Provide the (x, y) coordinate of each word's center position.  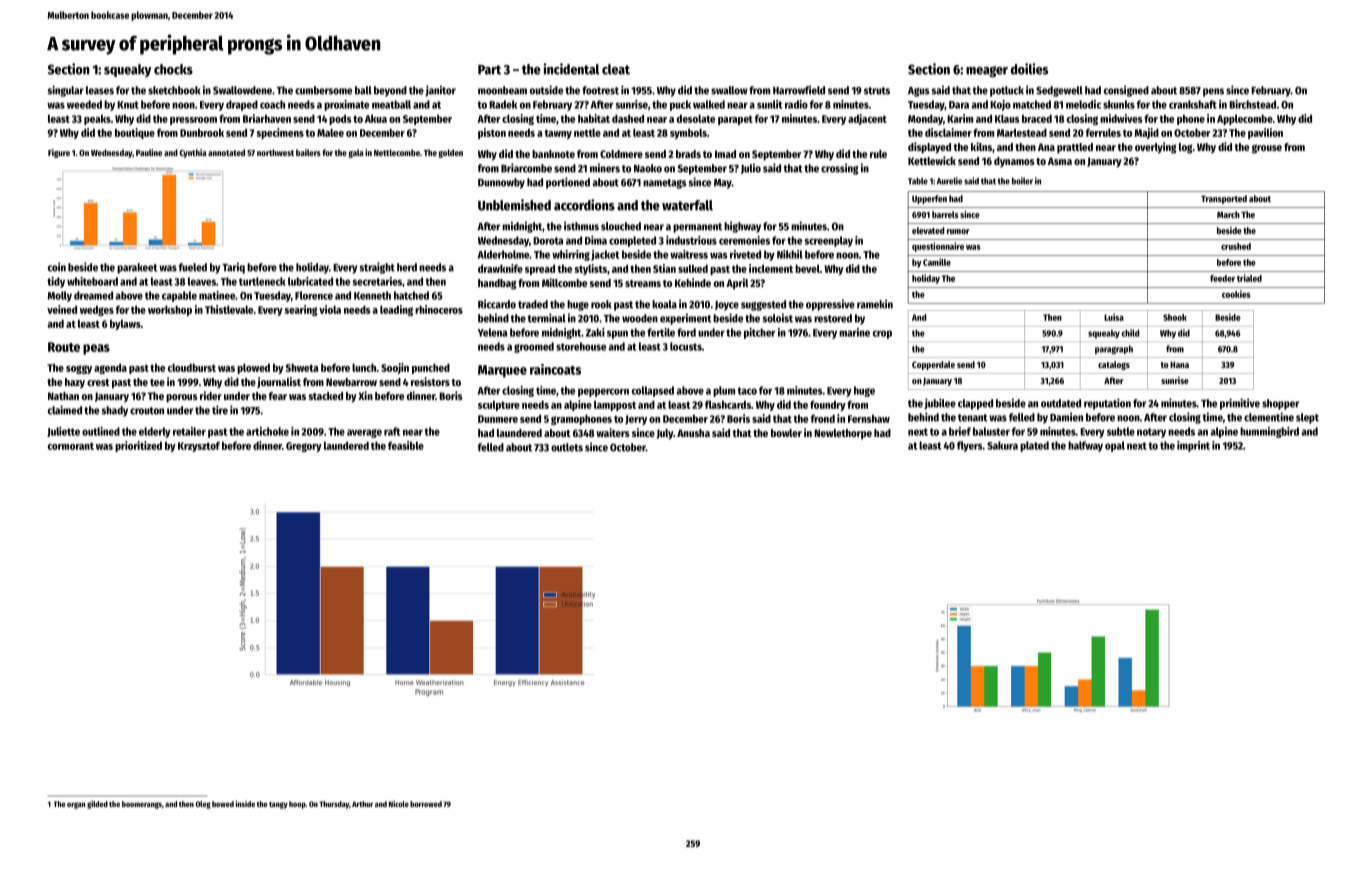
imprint (1193, 446)
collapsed (653, 391)
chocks (173, 69)
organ (76, 805)
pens (1213, 92)
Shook (1175, 317)
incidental (571, 69)
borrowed (426, 804)
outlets (567, 447)
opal (1115, 446)
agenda (110, 369)
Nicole (399, 804)
